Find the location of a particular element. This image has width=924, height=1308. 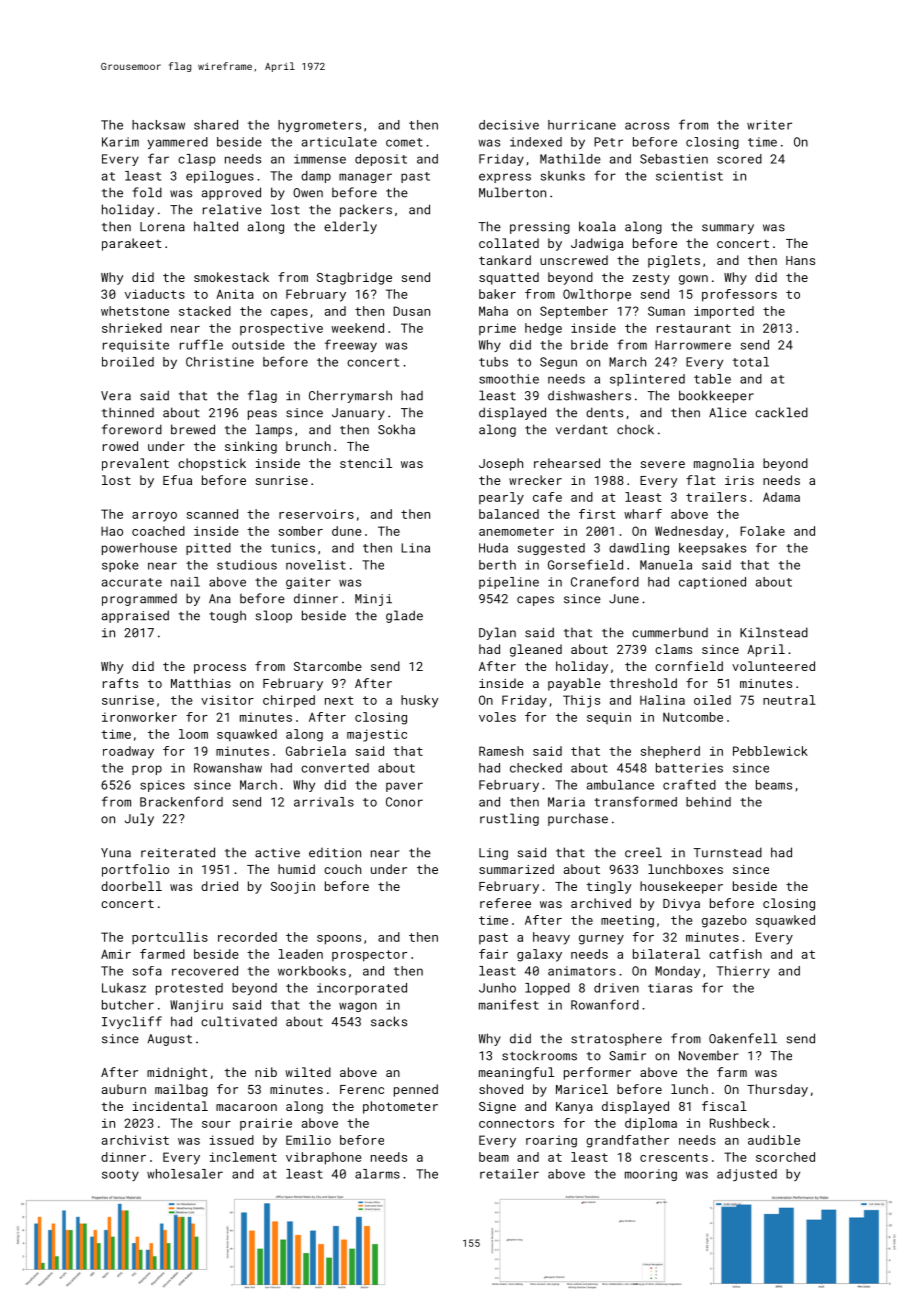

cummerbund is located at coordinates (670, 632).
